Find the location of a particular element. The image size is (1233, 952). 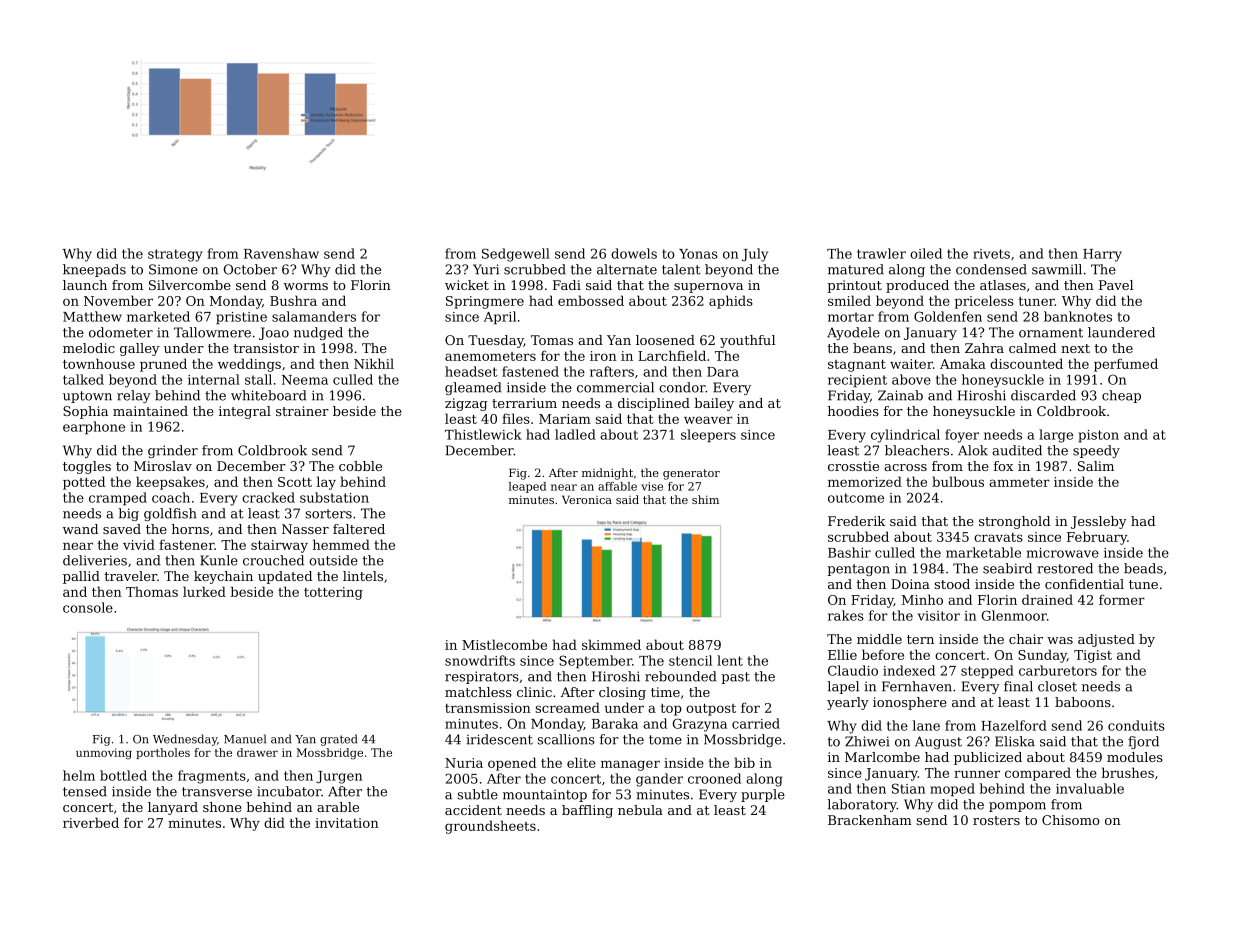

trawler is located at coordinates (881, 253).
